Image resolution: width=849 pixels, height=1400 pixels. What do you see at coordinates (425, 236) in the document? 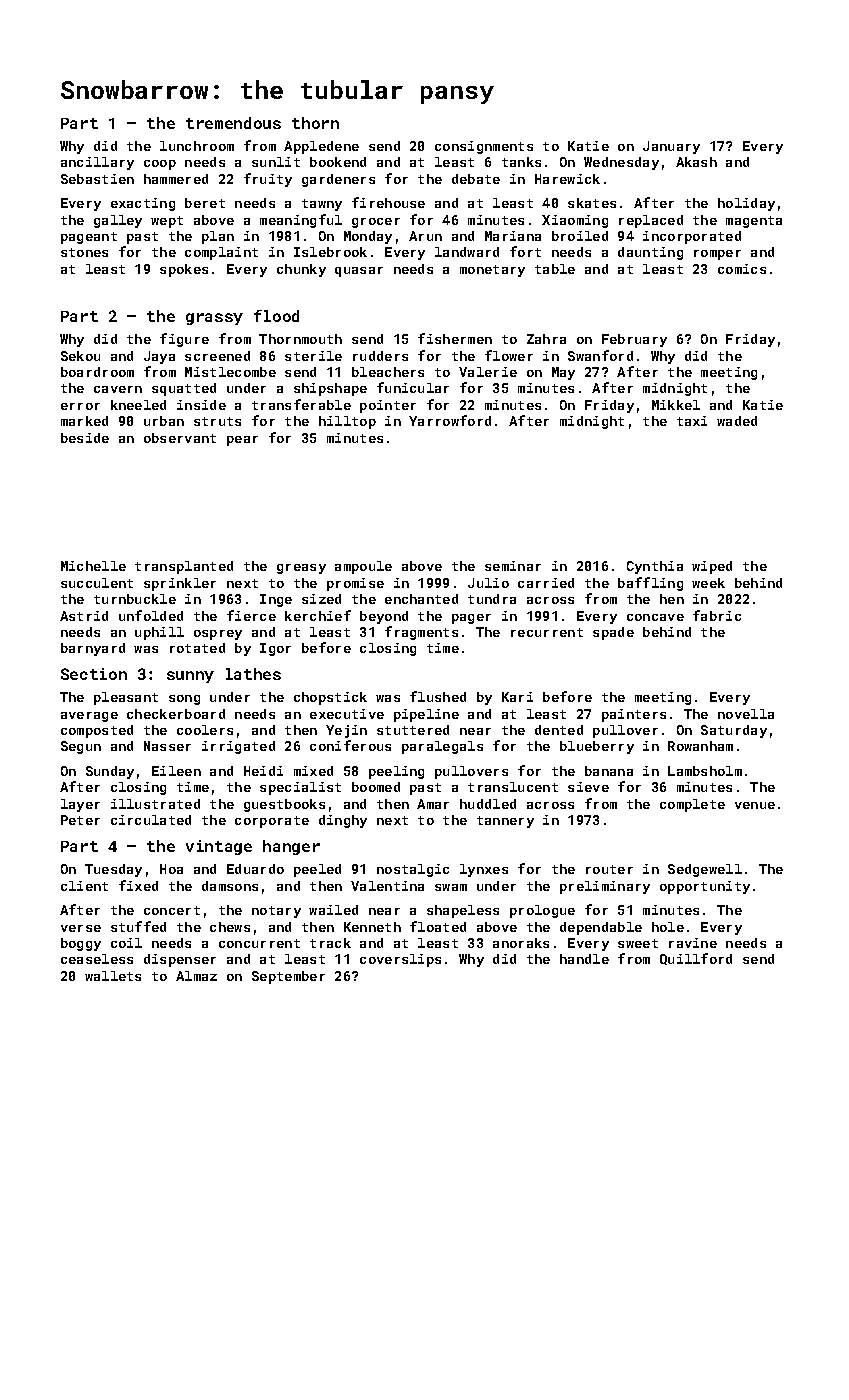
I see `Arun` at bounding box center [425, 236].
